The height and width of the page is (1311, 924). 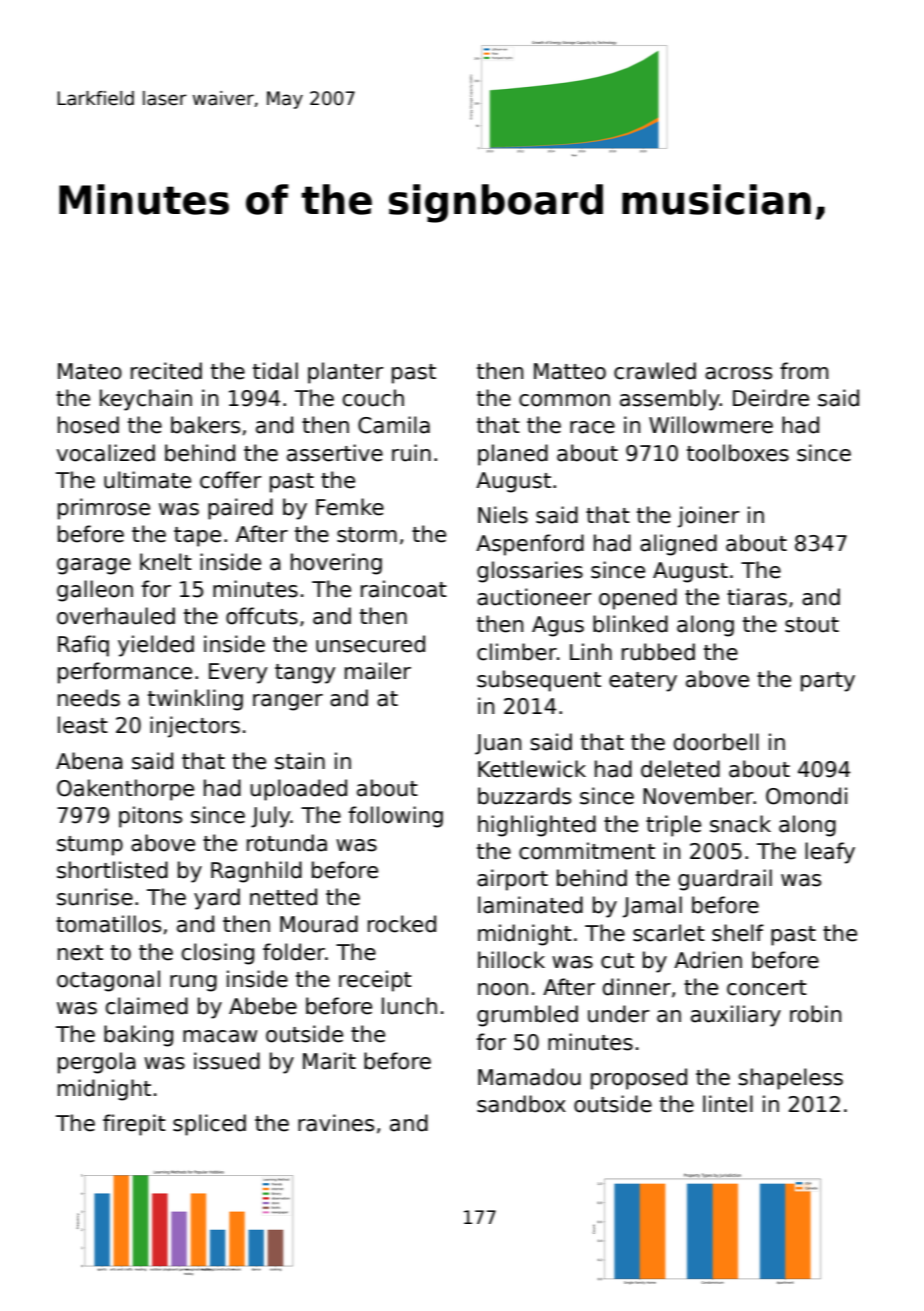 I want to click on Deirdre, so click(x=771, y=398).
